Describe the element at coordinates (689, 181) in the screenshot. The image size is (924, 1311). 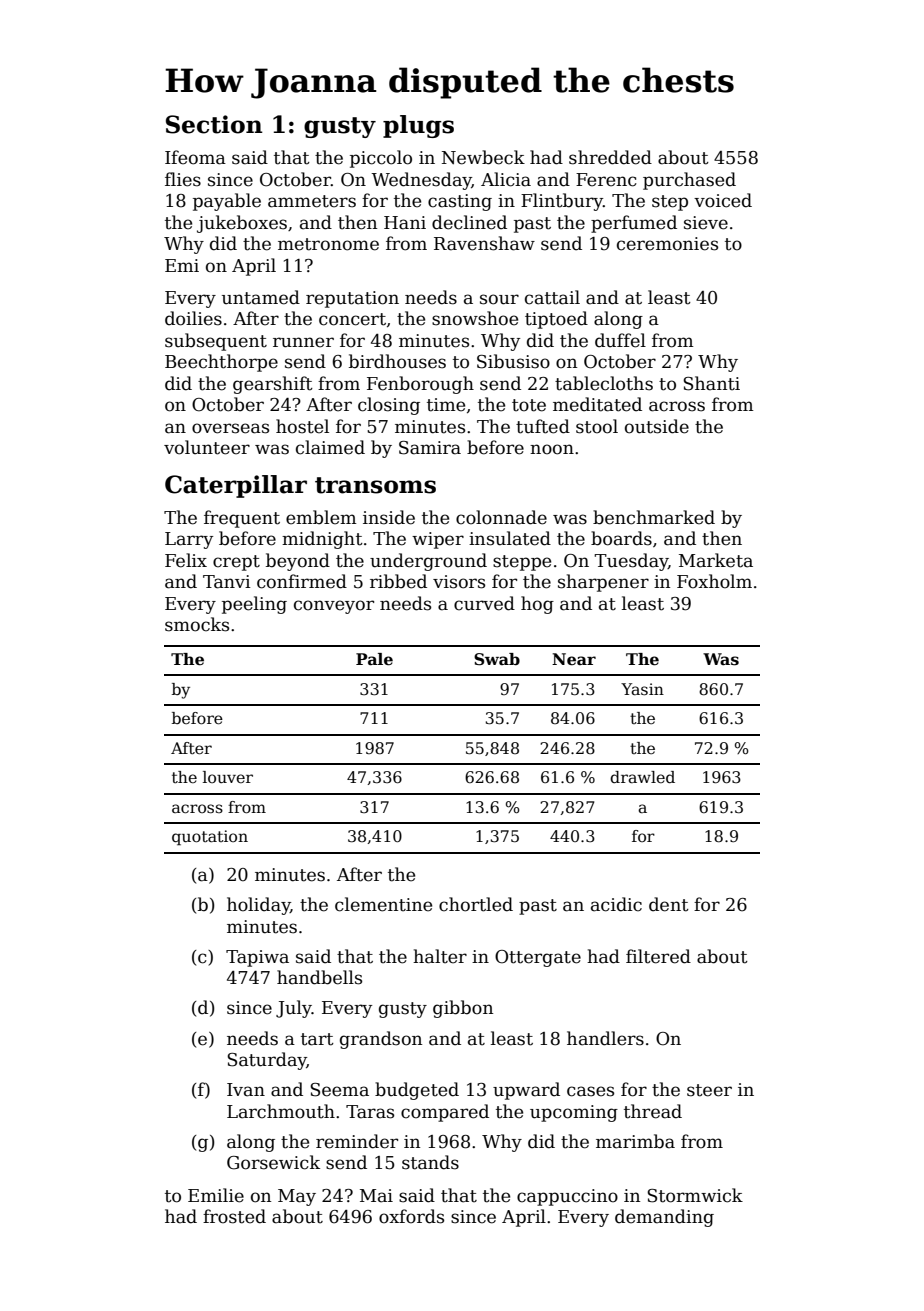
I see `purchased` at that location.
